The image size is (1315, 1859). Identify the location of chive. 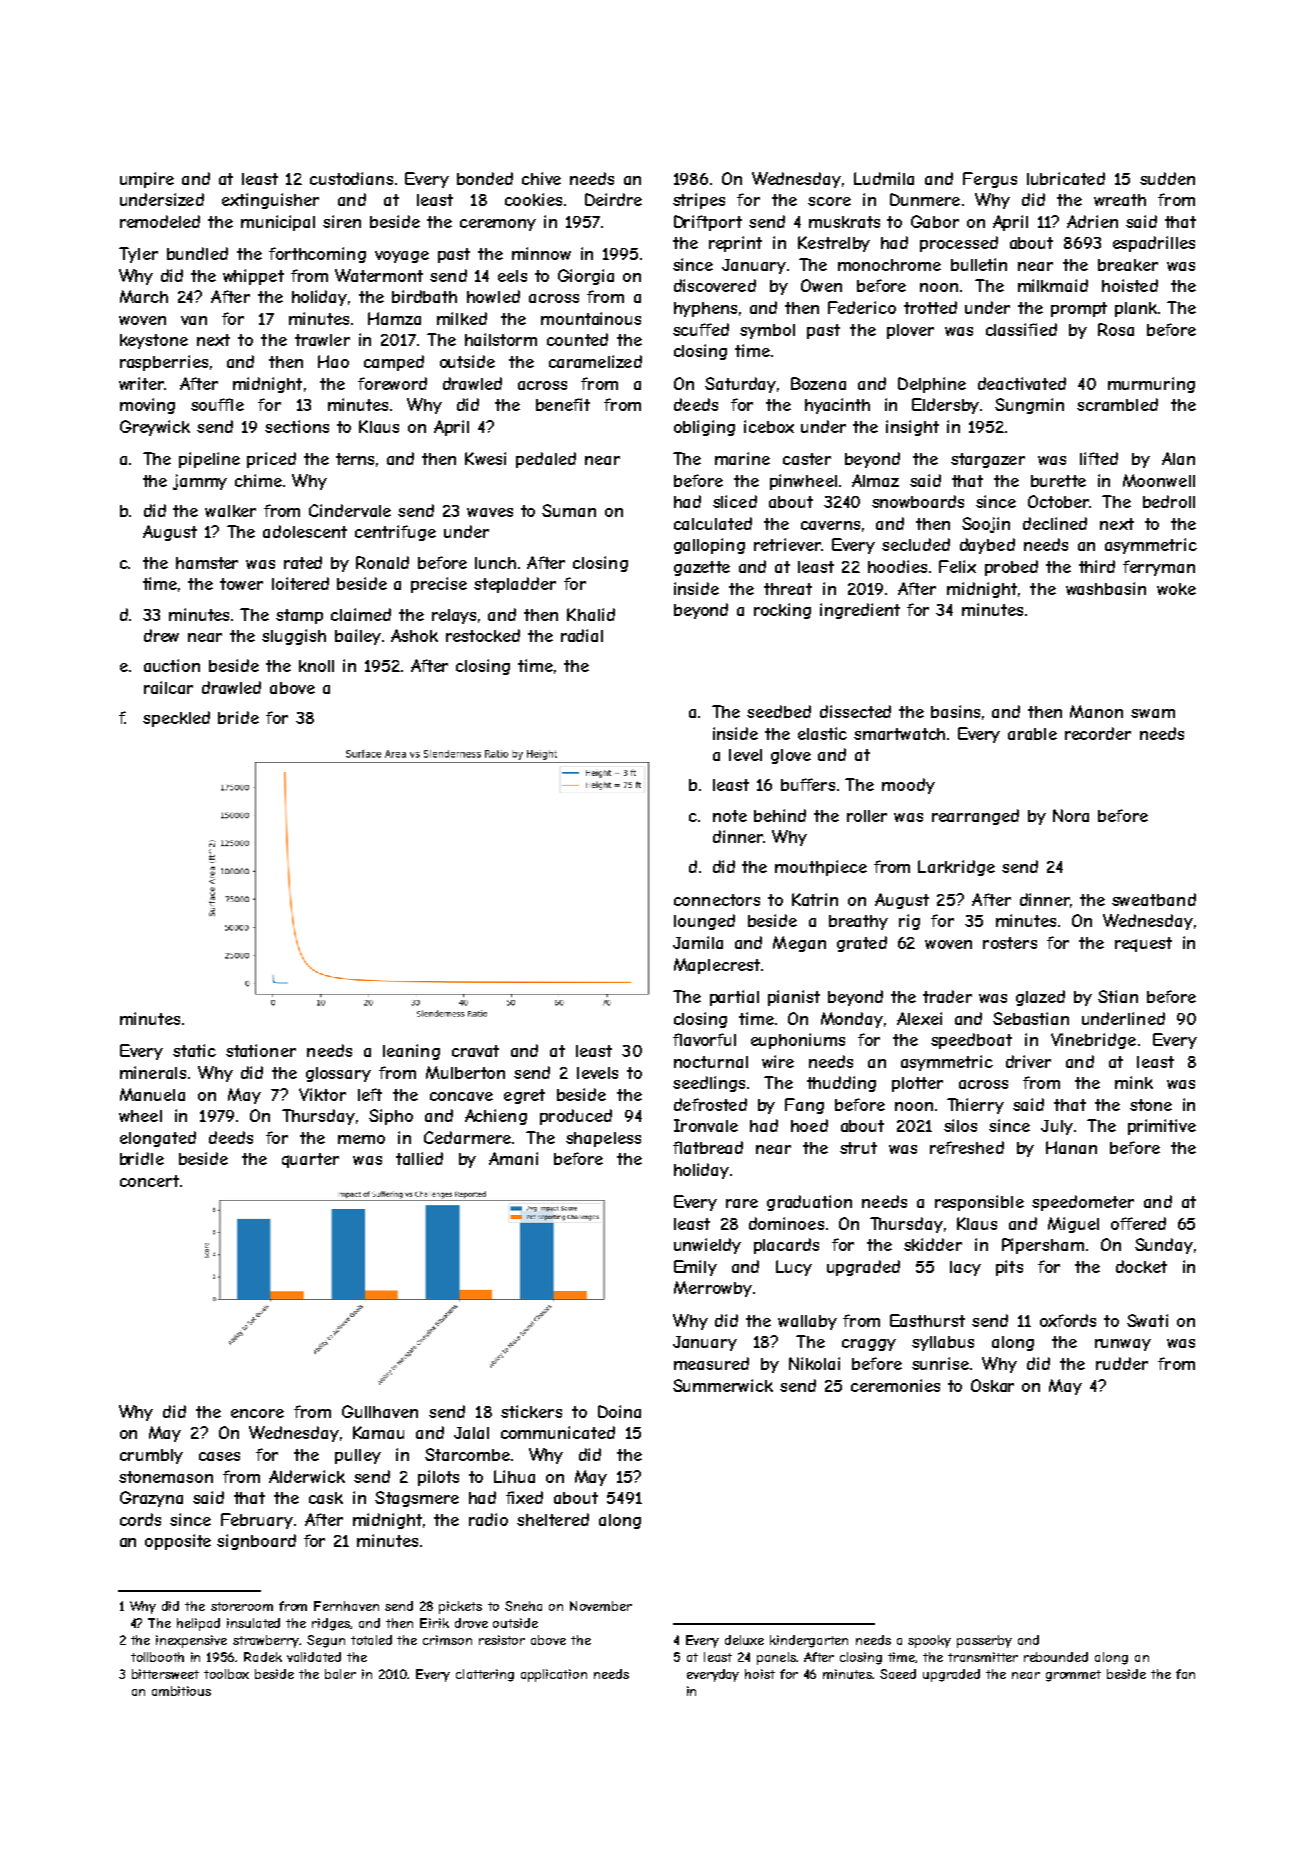
(541, 178).
